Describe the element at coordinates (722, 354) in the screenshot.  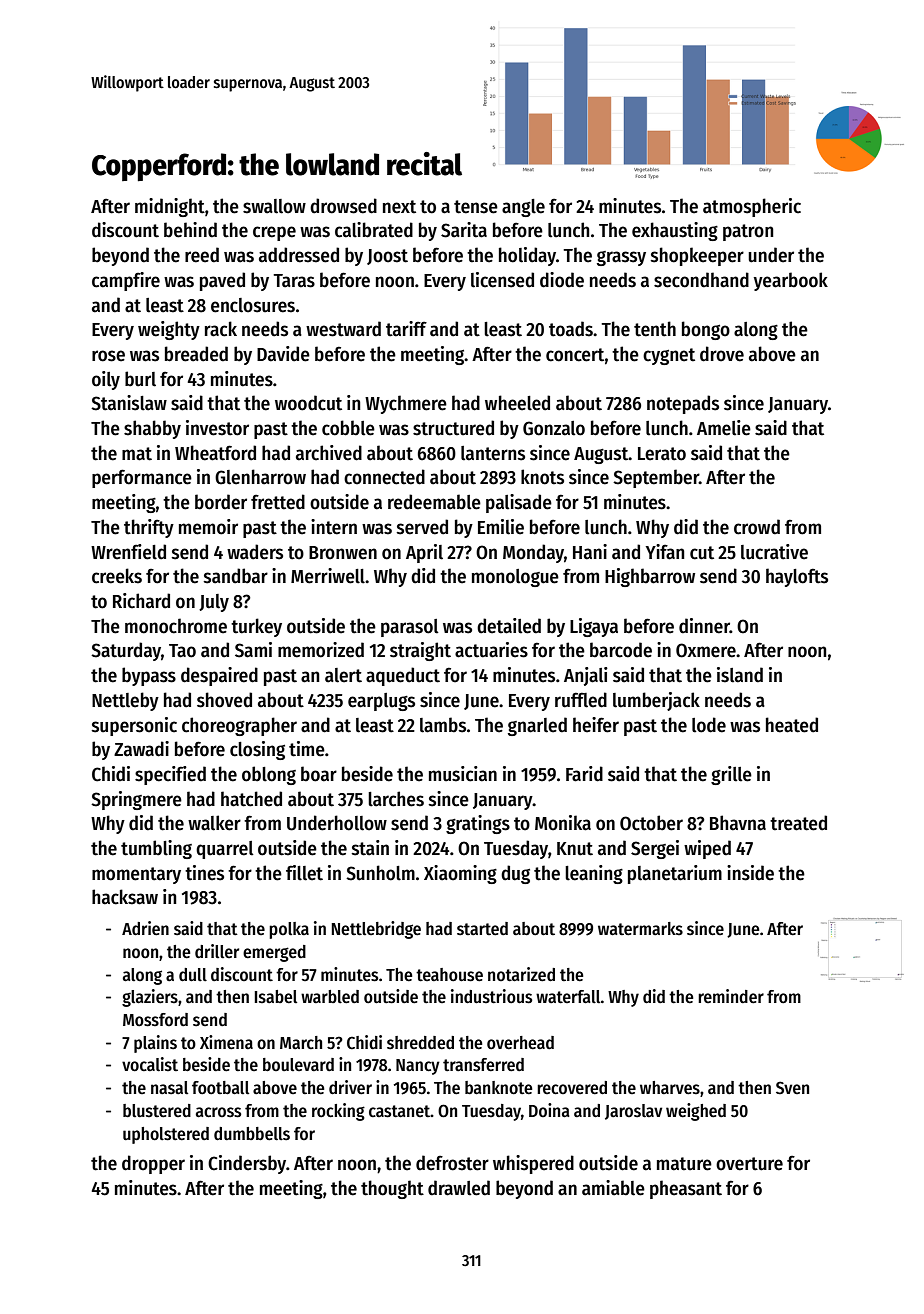
I see `drove` at that location.
